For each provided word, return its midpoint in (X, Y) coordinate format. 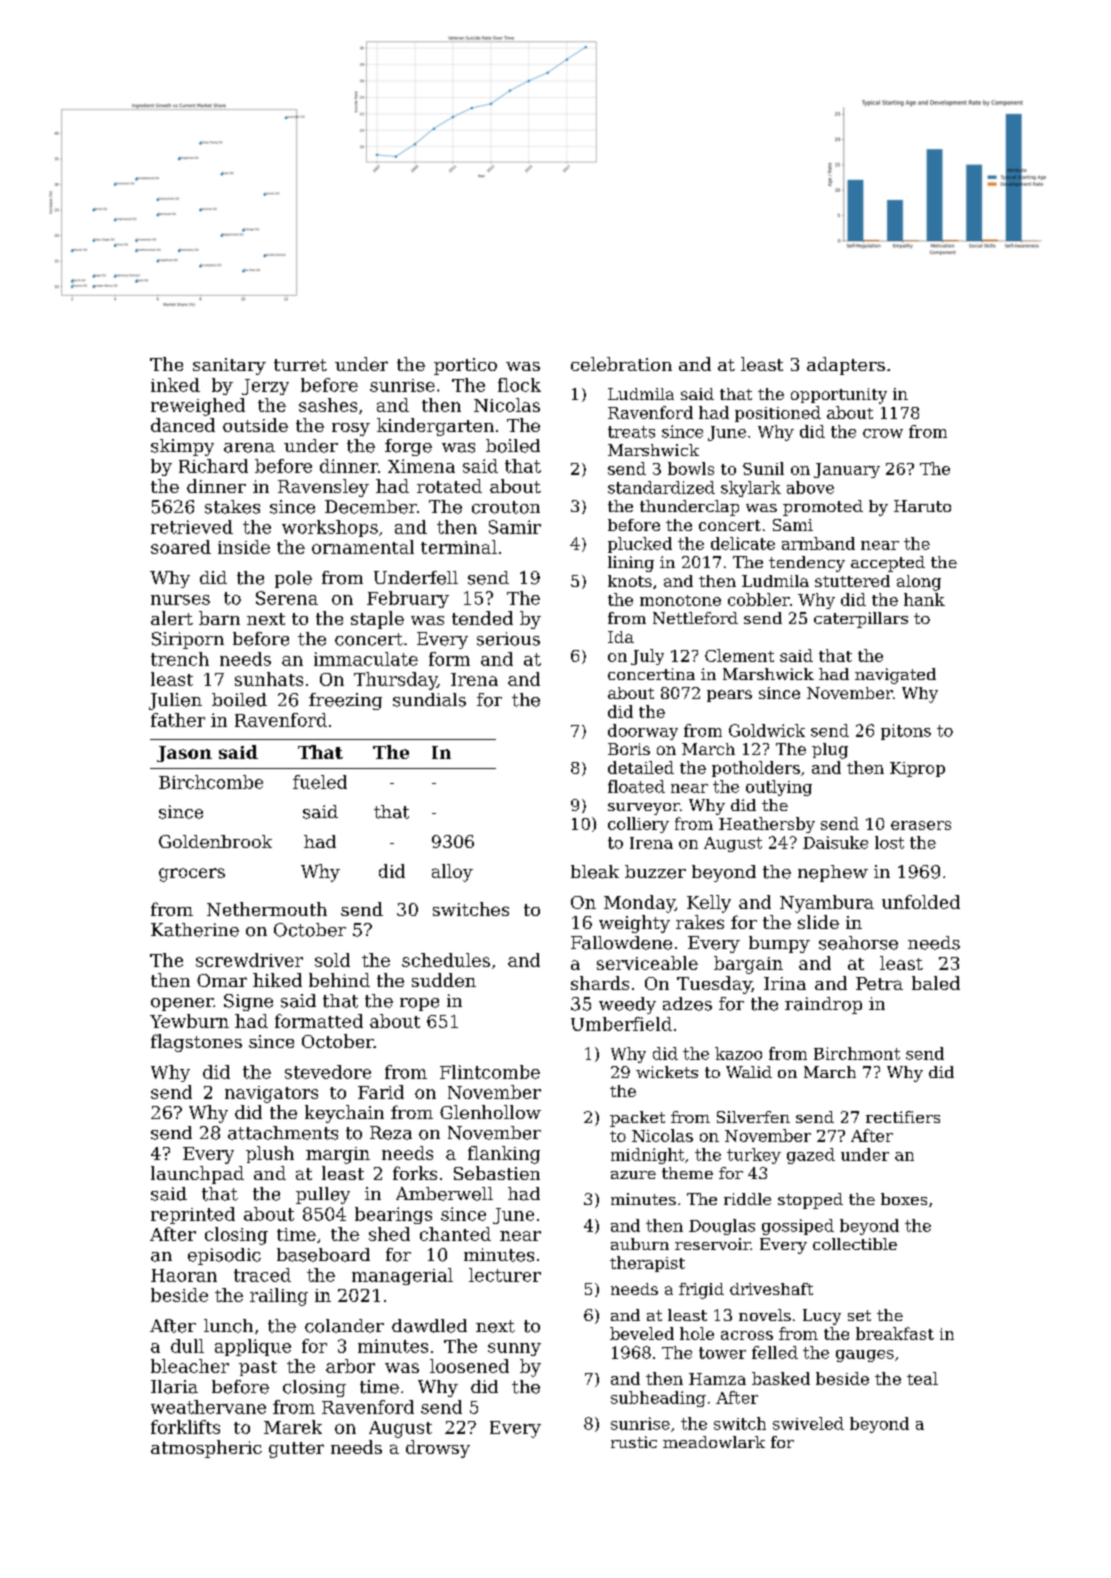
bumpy (779, 944)
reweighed (198, 407)
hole (697, 1333)
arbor (350, 1366)
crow (883, 433)
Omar (222, 980)
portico (465, 366)
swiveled (808, 1423)
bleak (595, 872)
